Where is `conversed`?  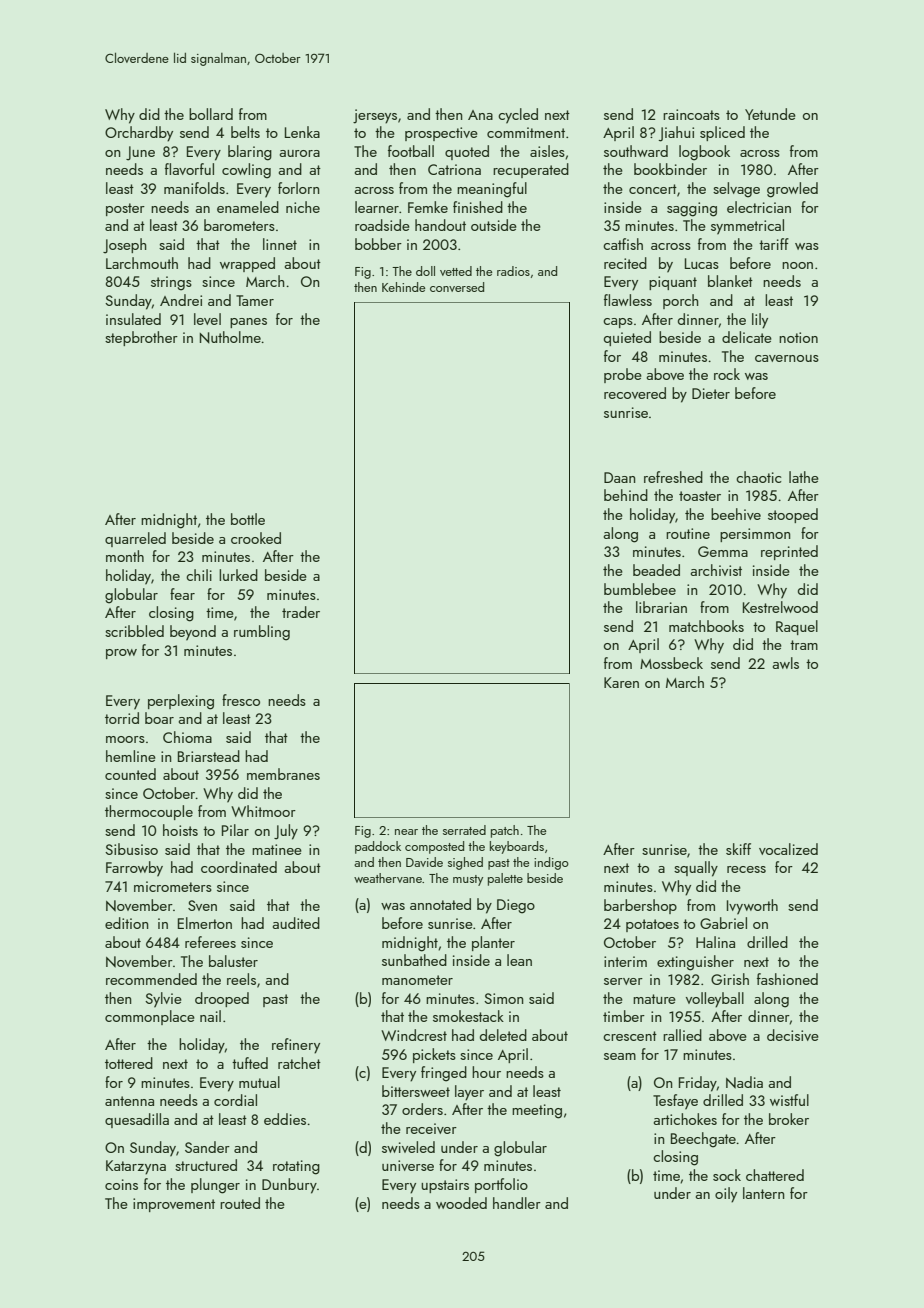
conversed is located at coordinates (457, 287).
